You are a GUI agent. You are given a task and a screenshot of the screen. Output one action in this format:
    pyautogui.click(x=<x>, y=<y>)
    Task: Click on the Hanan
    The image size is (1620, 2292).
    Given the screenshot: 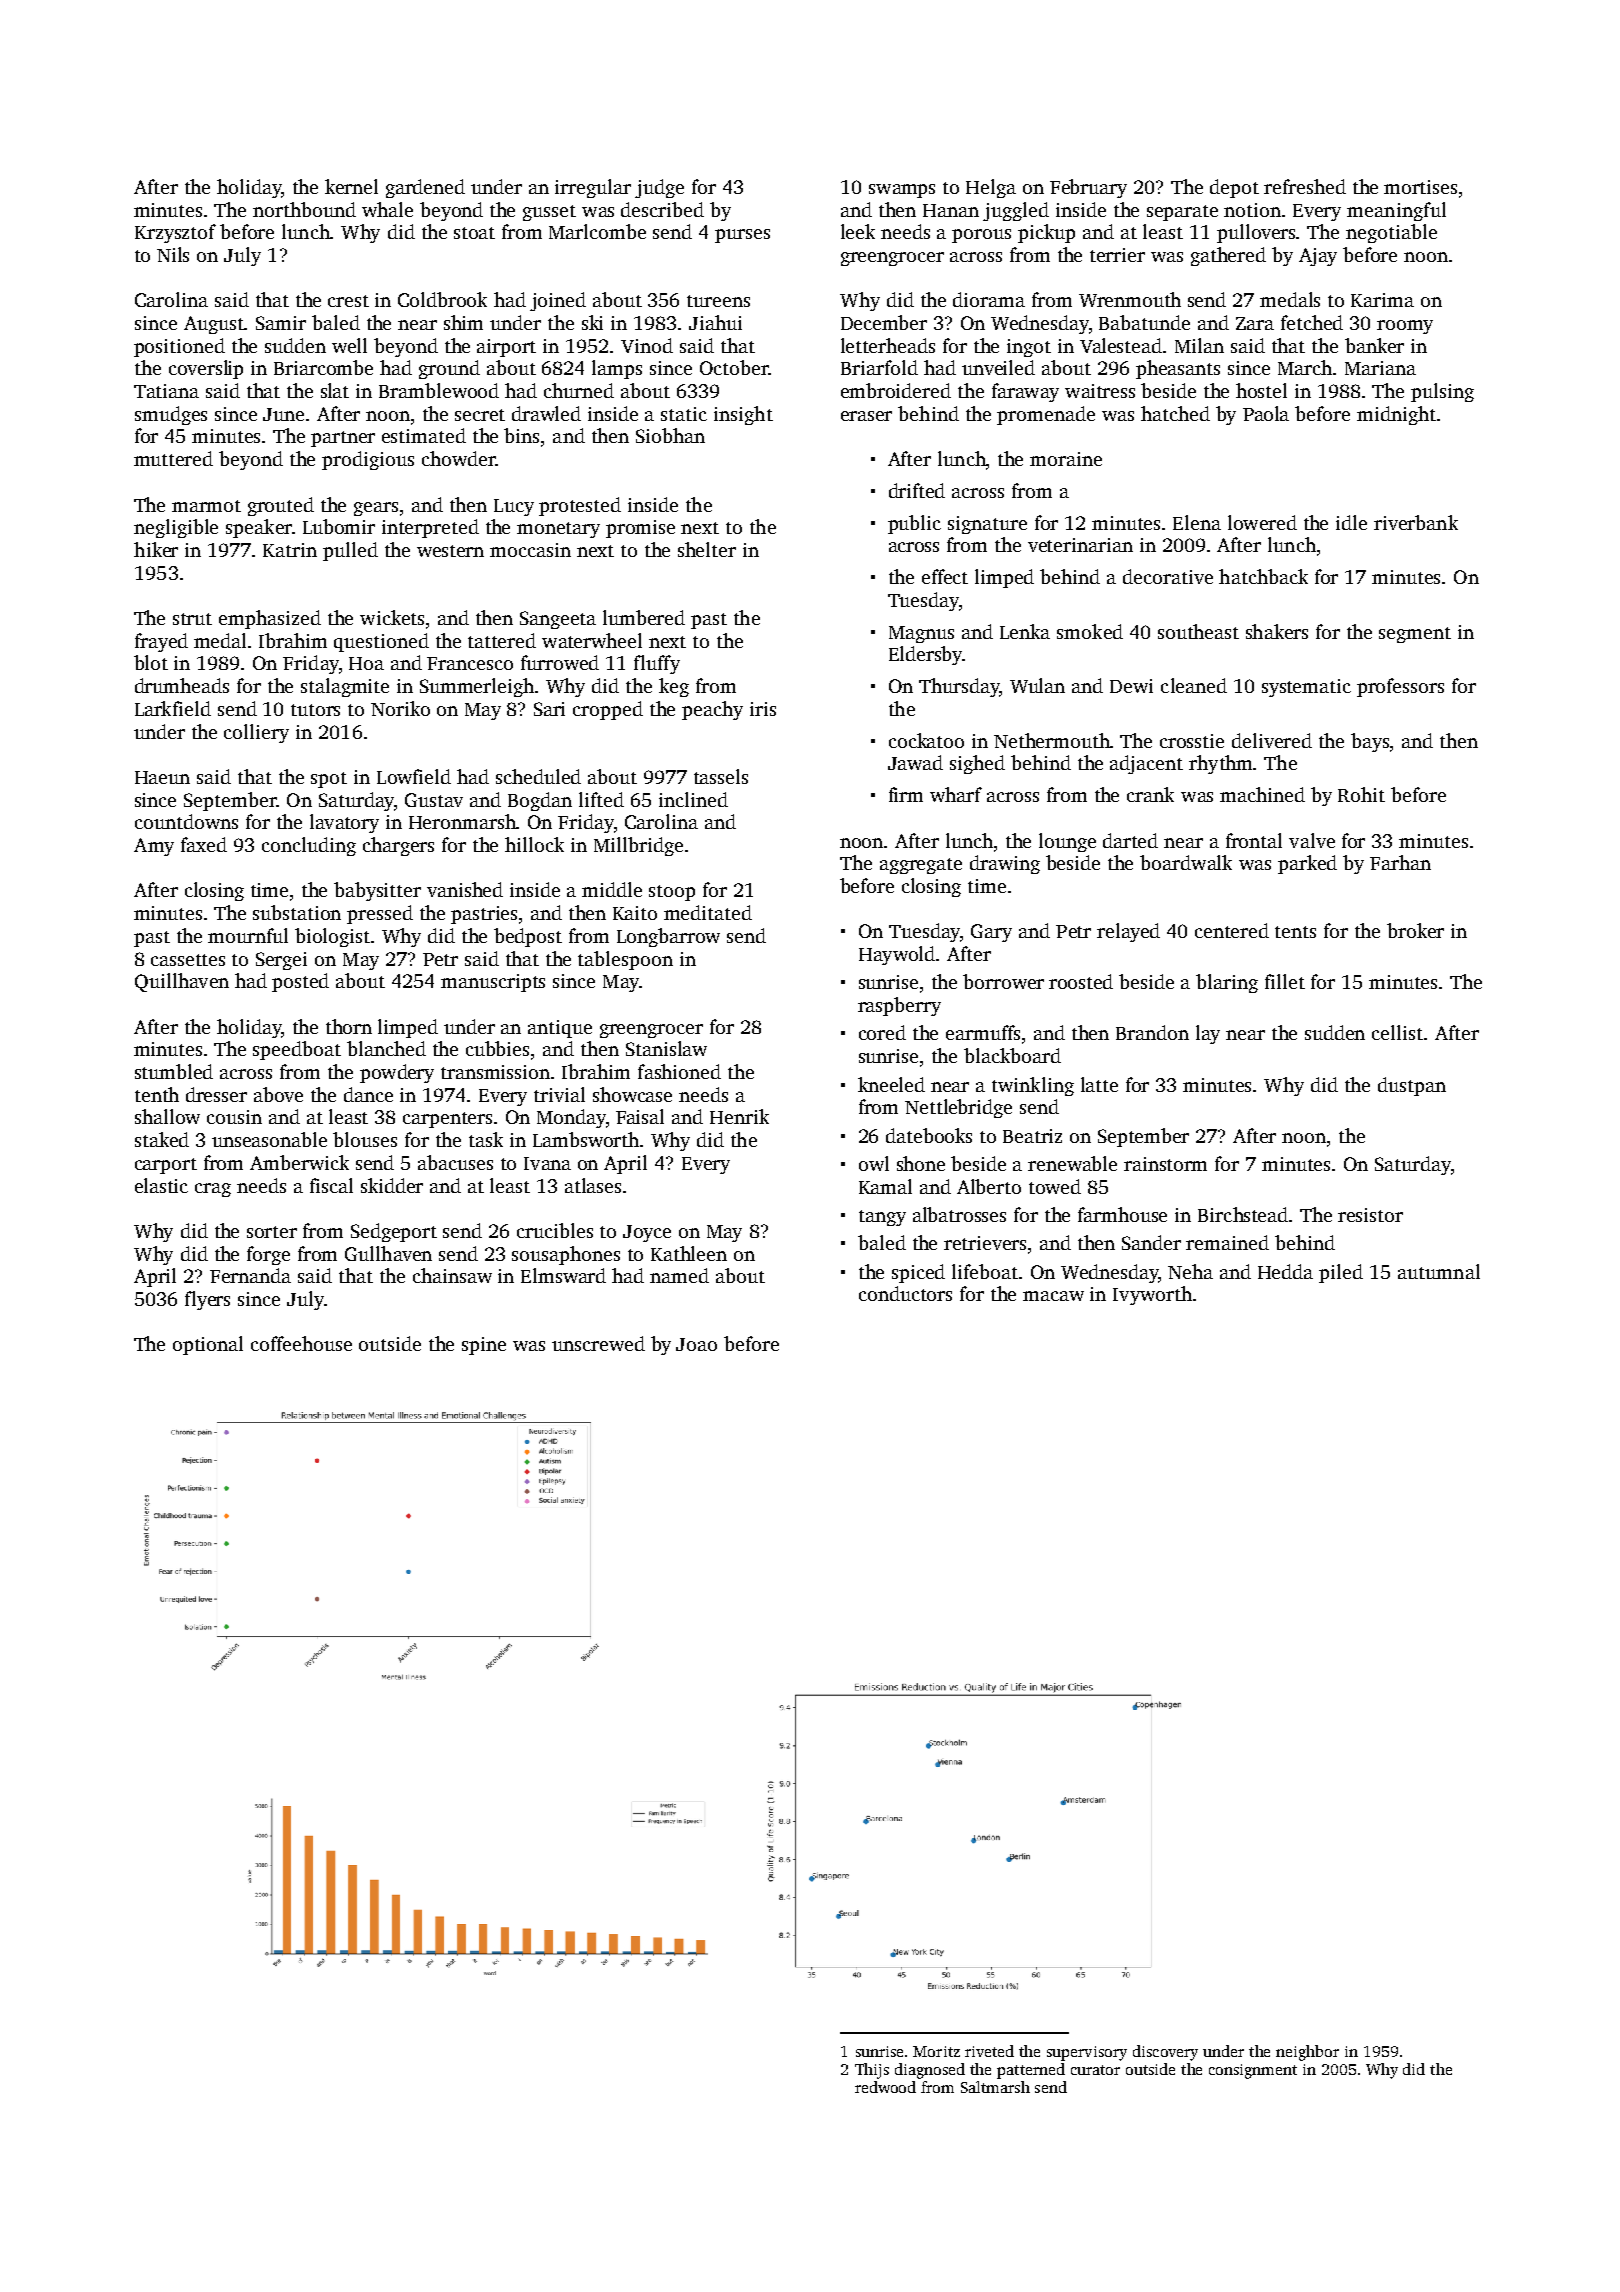 What is the action you would take?
    pyautogui.click(x=951, y=210)
